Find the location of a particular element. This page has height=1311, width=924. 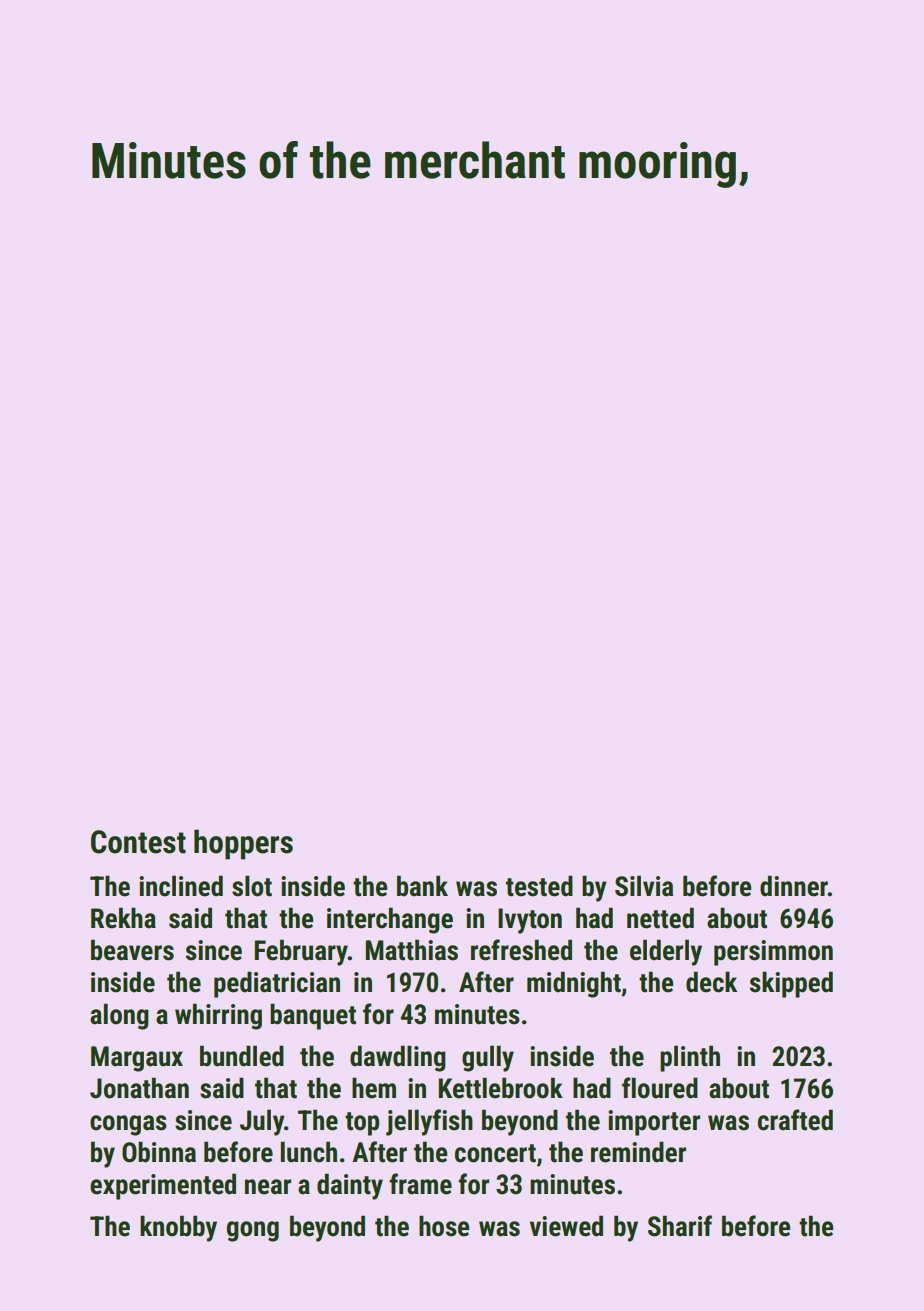

Rekha is located at coordinates (123, 918).
